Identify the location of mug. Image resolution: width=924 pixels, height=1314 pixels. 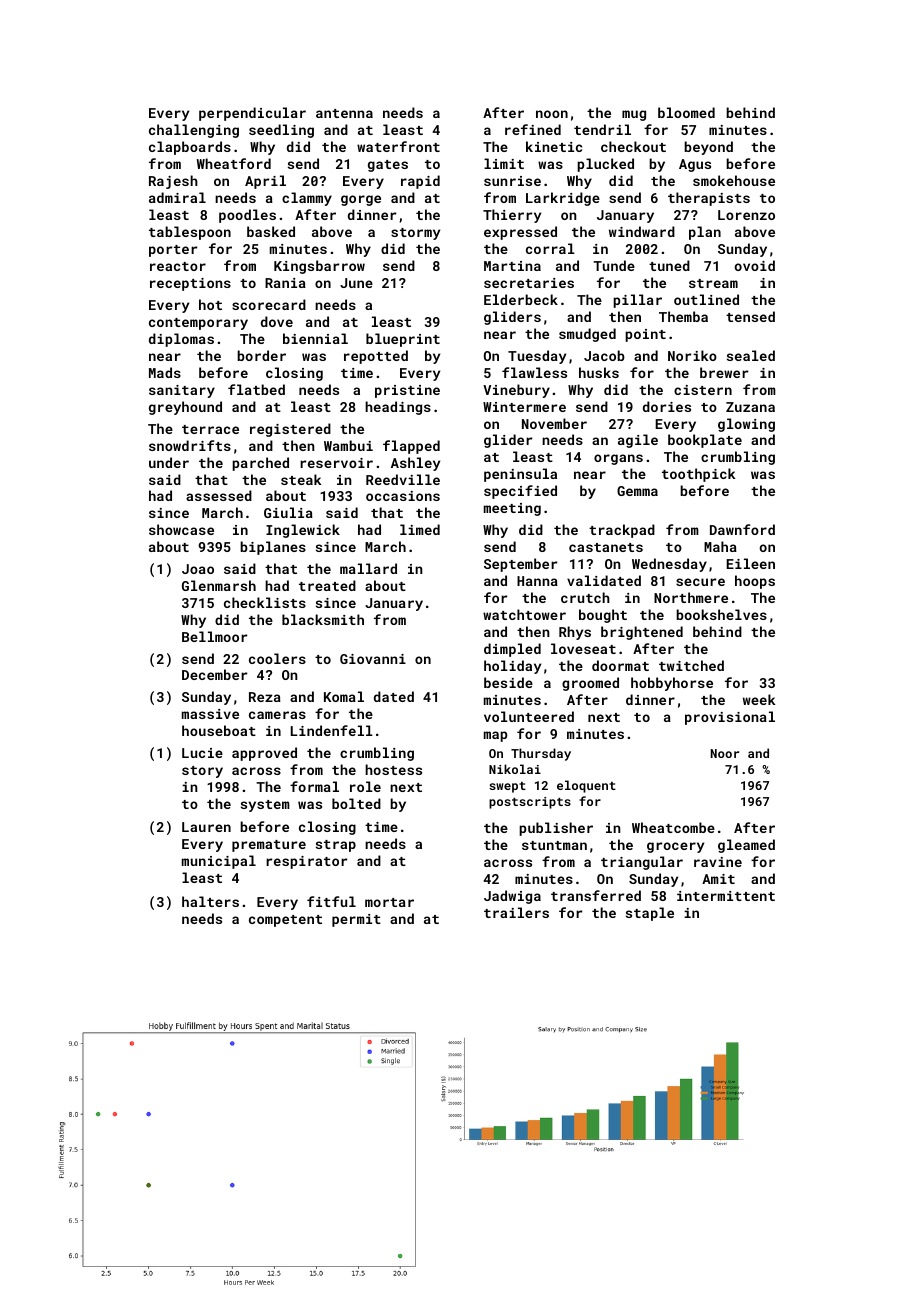
(634, 115).
